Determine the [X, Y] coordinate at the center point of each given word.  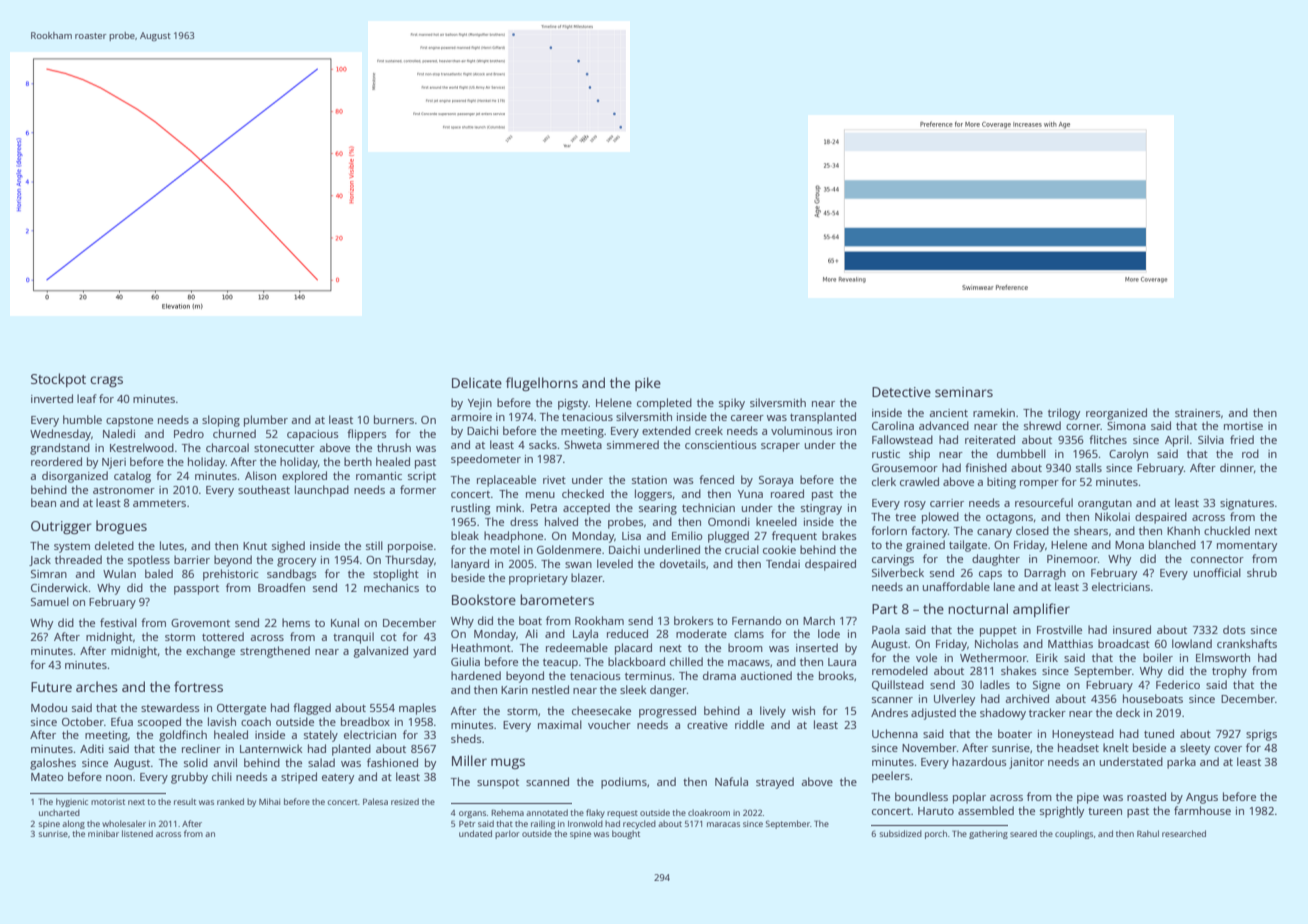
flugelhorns [542, 384]
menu [540, 495]
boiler [1158, 657]
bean [43, 502]
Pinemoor [1072, 559]
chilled [686, 661]
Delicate [477, 382]
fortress [198, 686]
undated [475, 833]
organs [472, 814]
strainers [1198, 413]
